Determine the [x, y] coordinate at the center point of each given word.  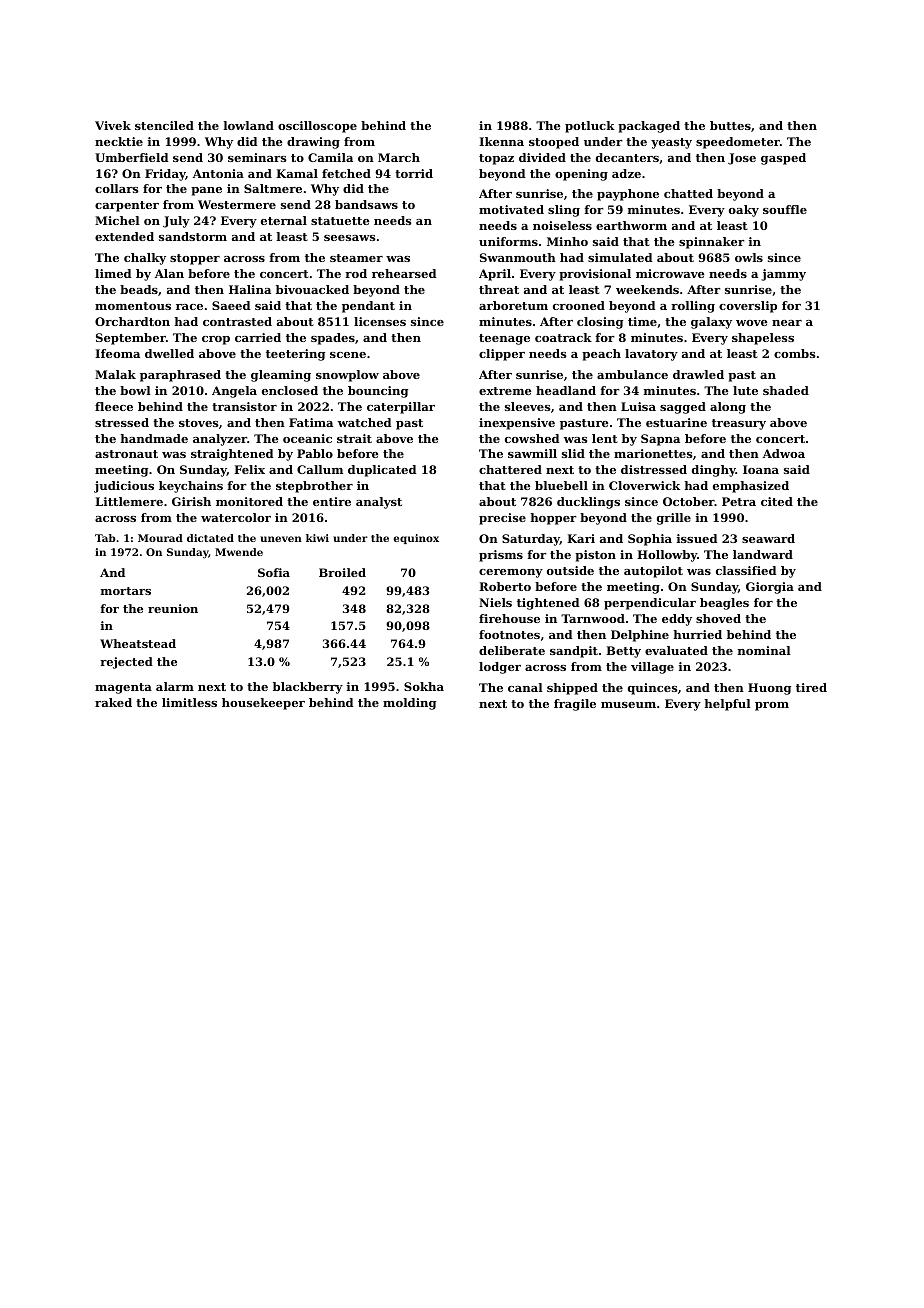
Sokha [424, 686]
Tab [105, 538]
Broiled [342, 572]
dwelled [169, 353]
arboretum [513, 305]
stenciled [164, 125]
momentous [133, 306]
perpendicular [650, 604]
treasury [739, 424]
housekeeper [263, 704]
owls [749, 257]
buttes [730, 125]
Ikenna [501, 141]
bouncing [378, 392]
